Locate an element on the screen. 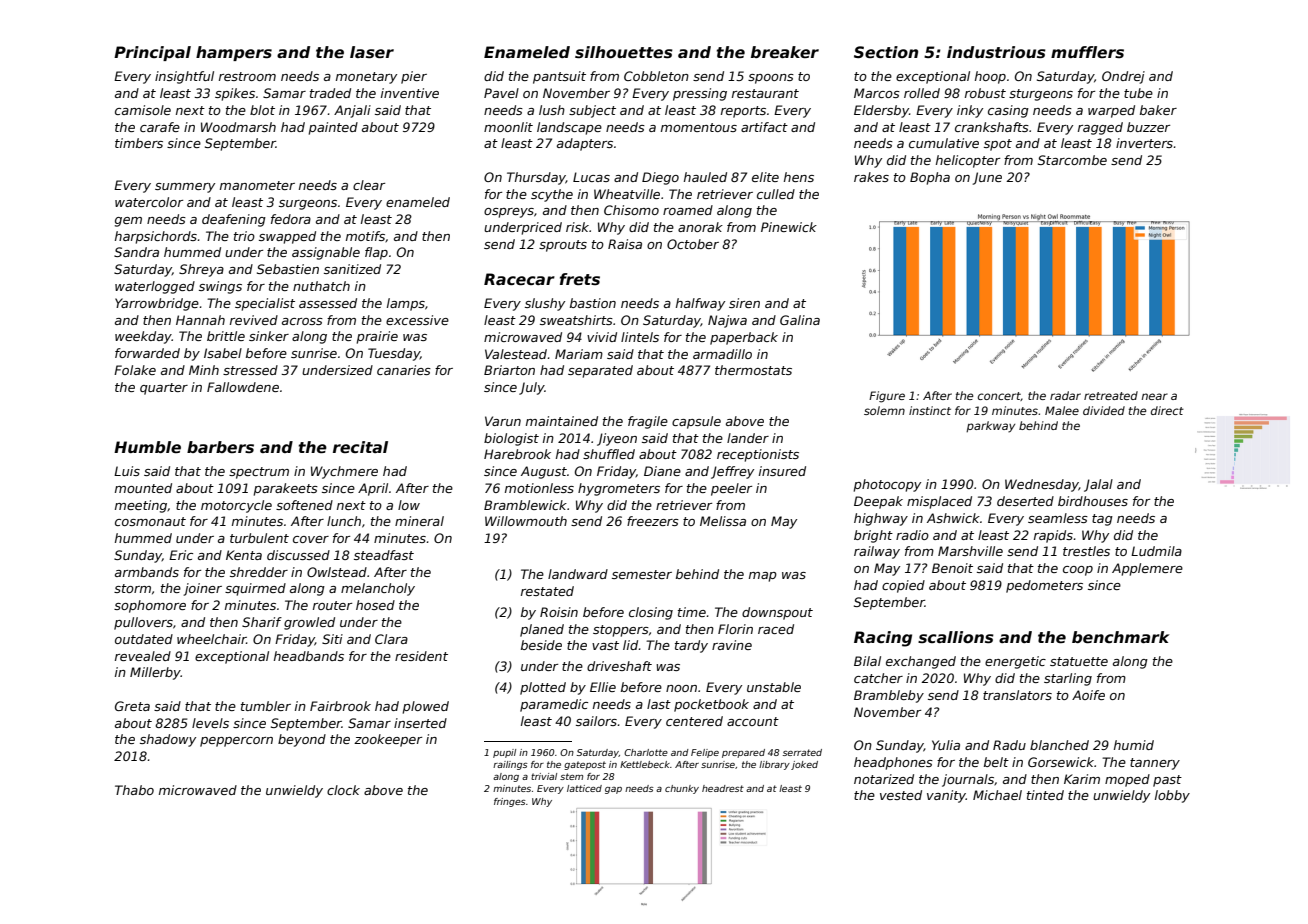  Siti is located at coordinates (332, 639).
